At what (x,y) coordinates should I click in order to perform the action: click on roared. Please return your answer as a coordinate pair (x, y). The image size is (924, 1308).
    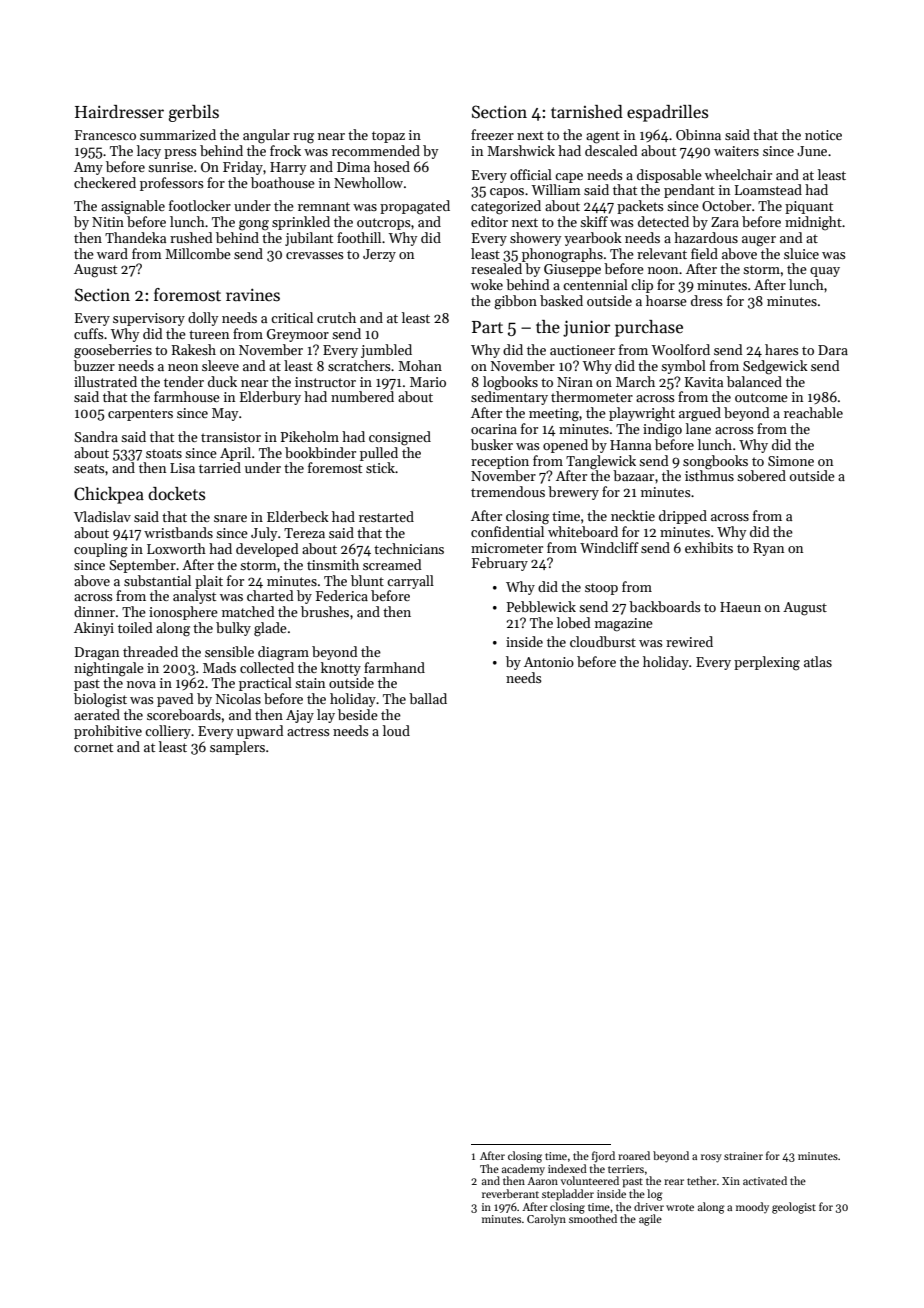
    Looking at the image, I should click on (634, 1155).
